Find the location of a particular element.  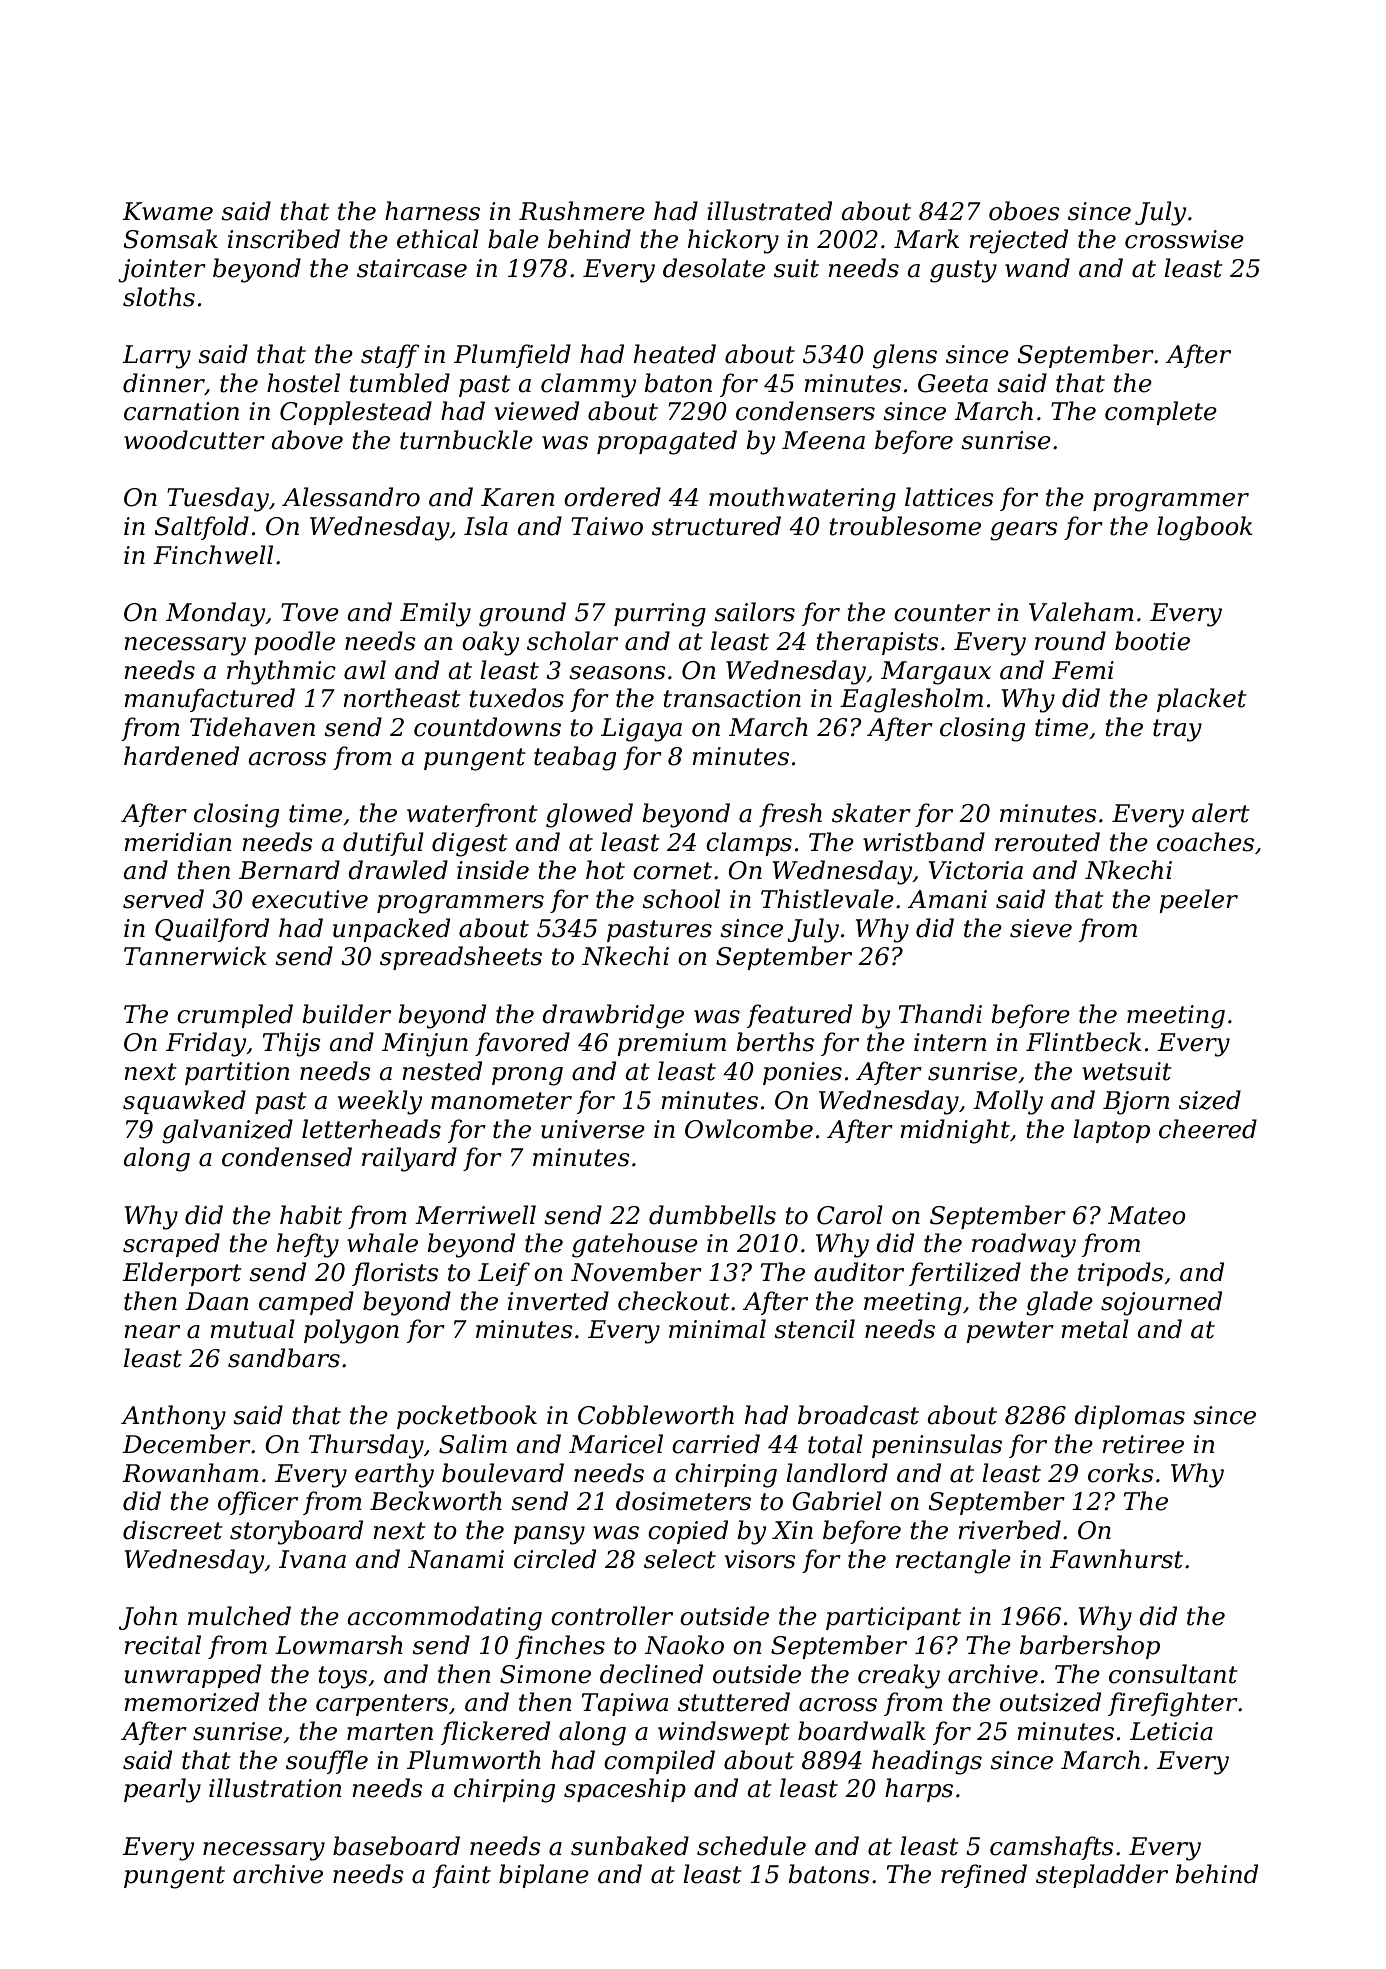

carnation is located at coordinates (181, 411).
